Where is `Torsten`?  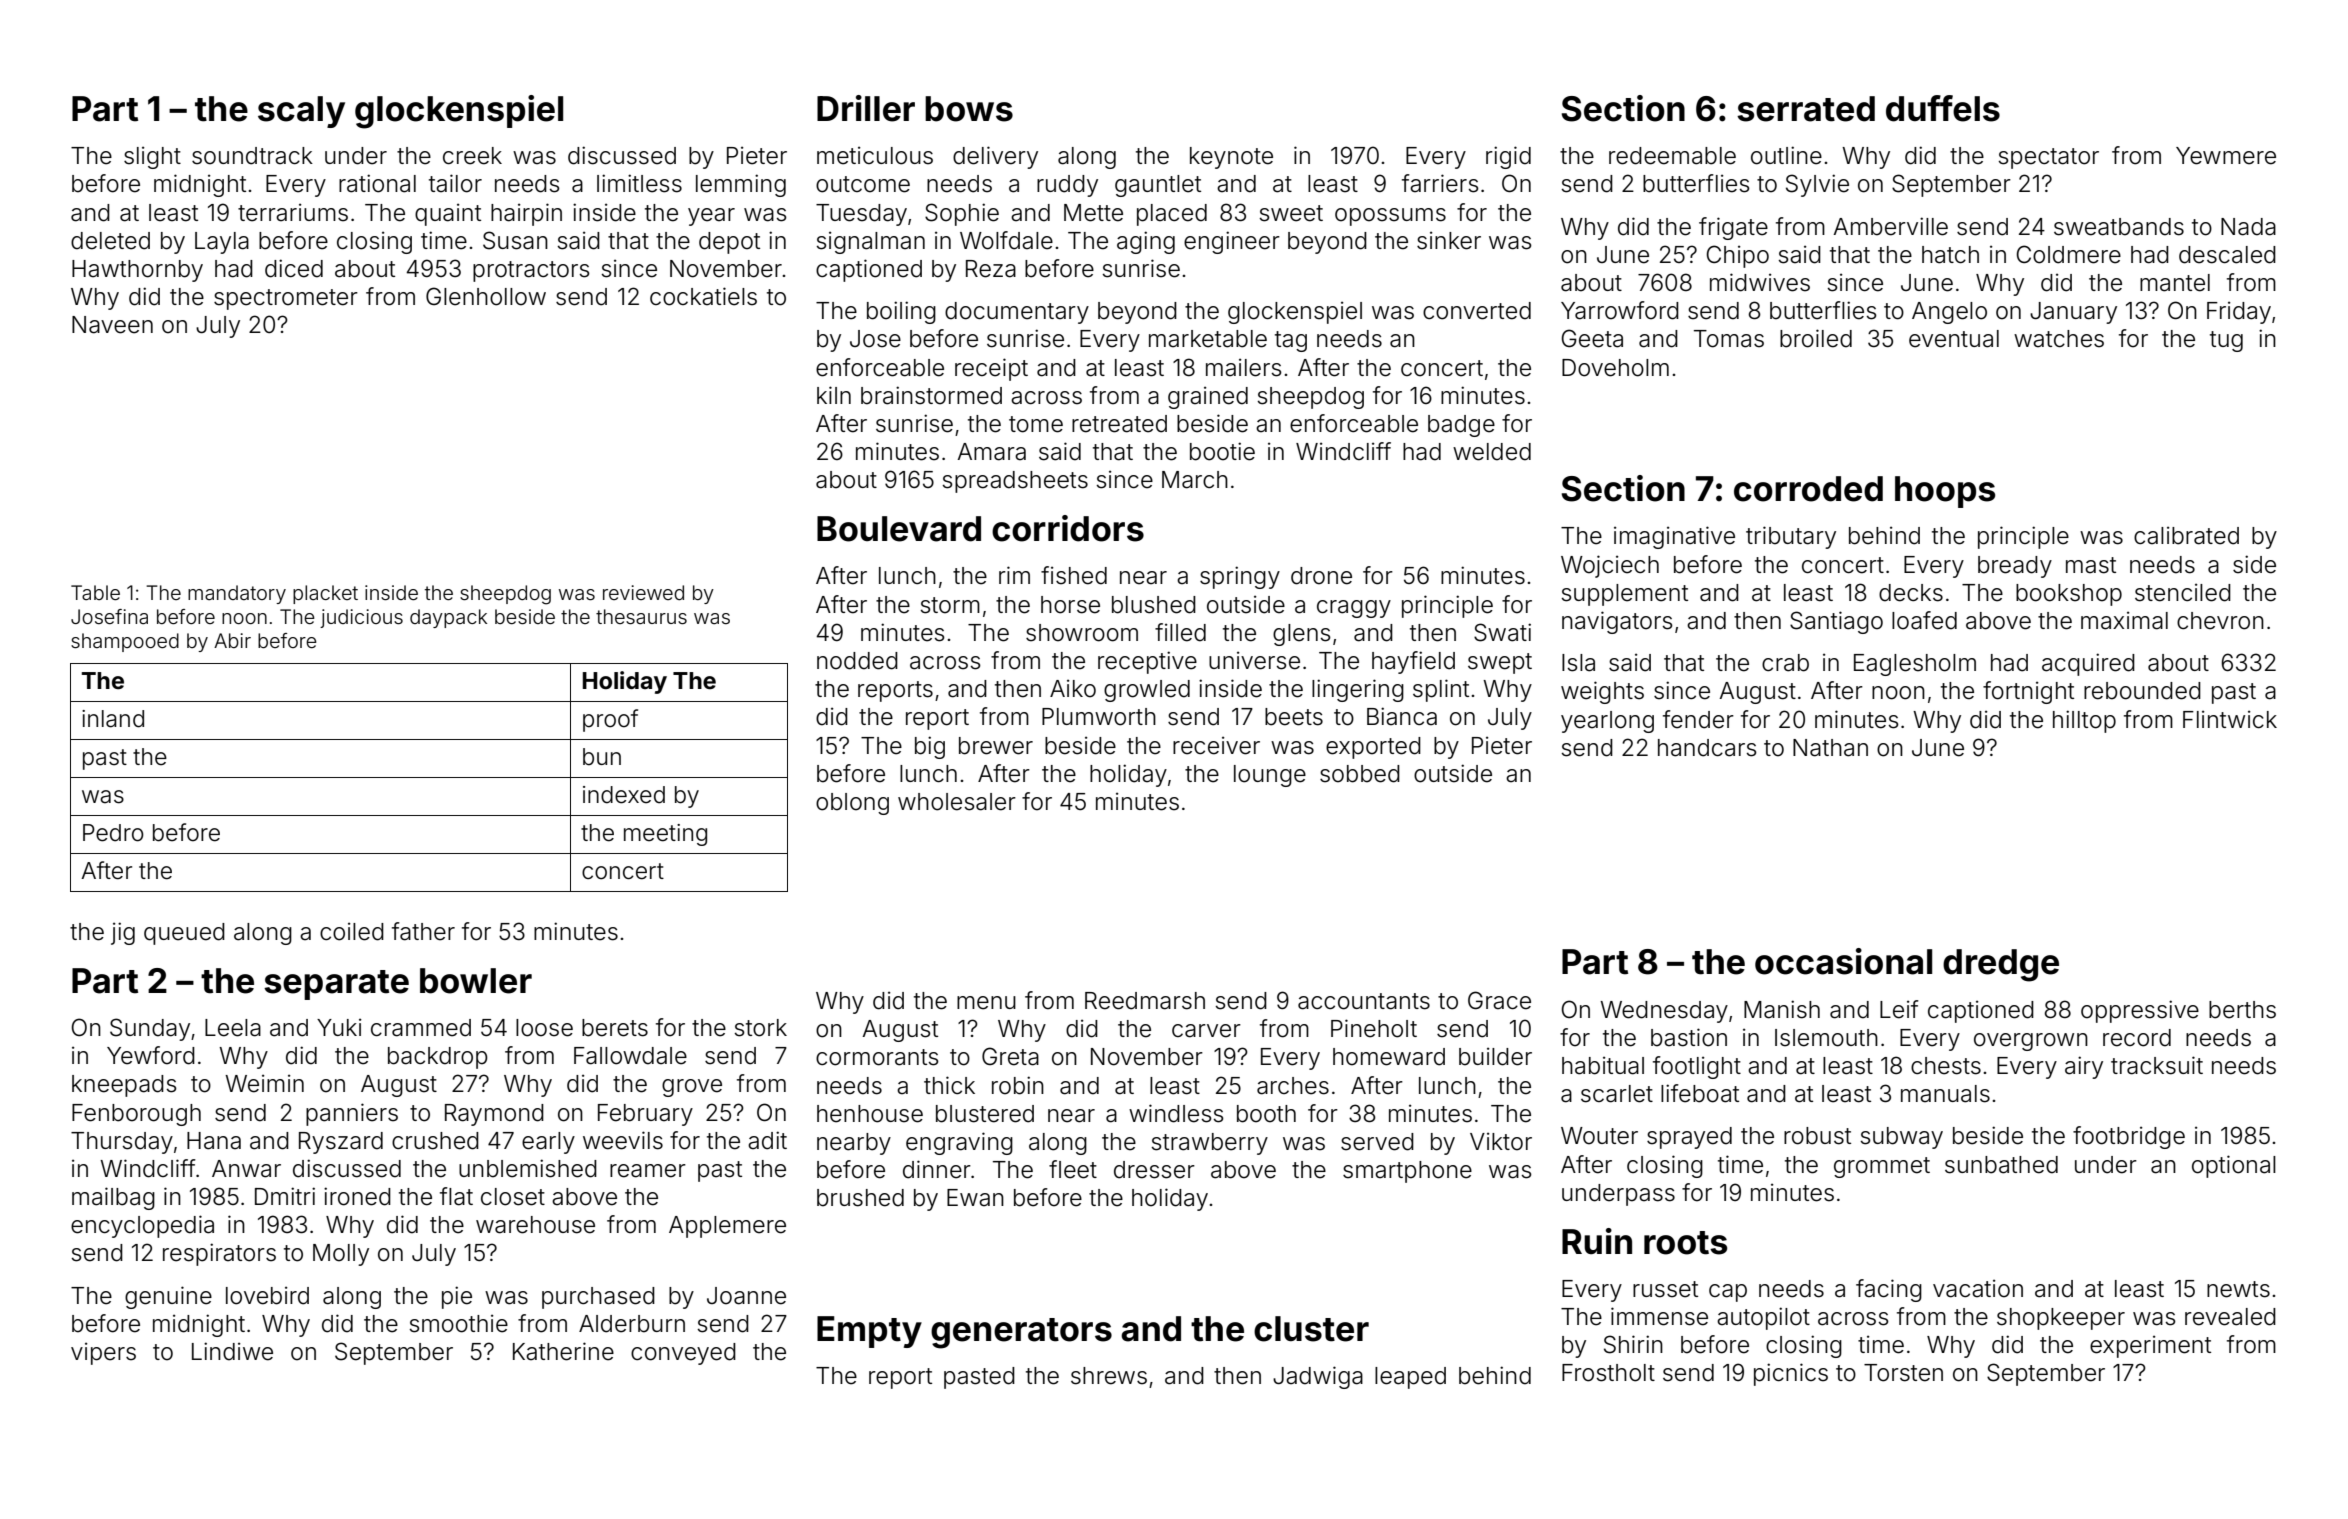 Torsten is located at coordinates (1903, 1373).
